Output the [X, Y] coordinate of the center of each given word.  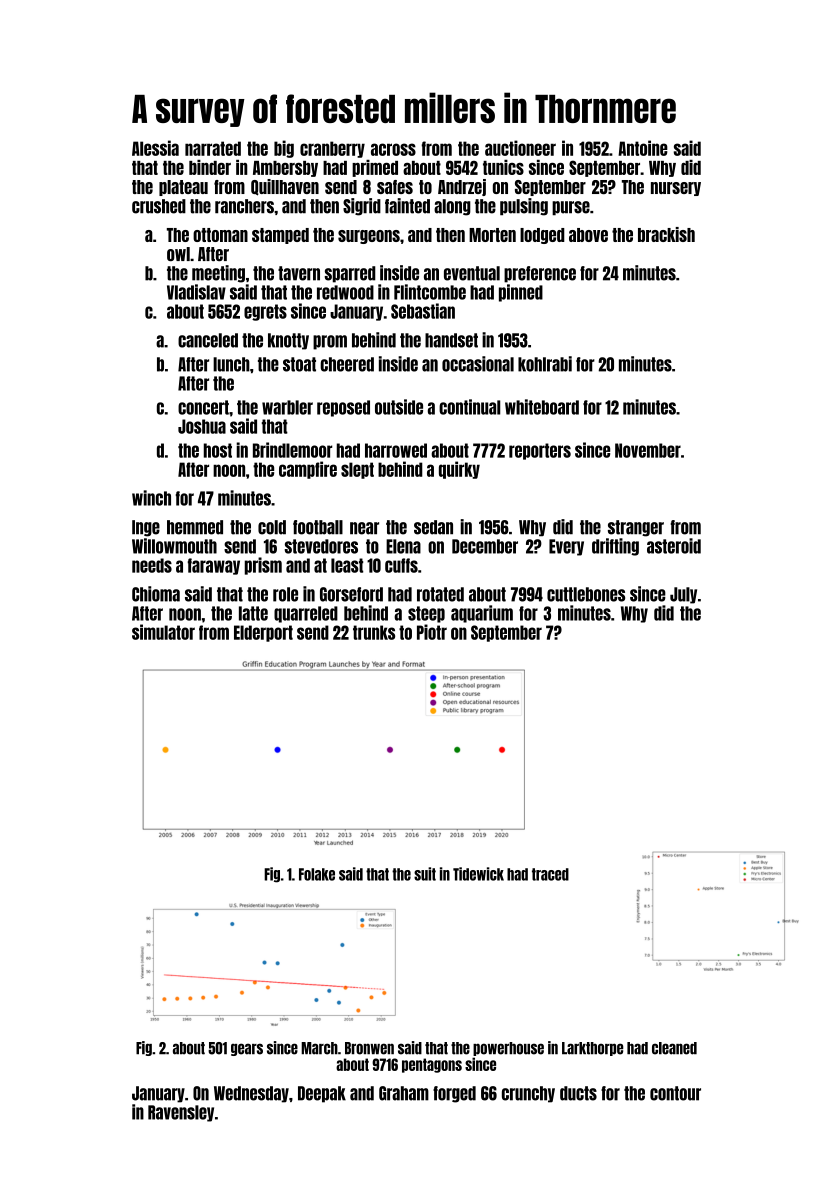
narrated [213, 148]
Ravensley [181, 1113]
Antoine [643, 148]
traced [550, 874]
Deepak [322, 1094]
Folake [317, 874]
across [393, 149]
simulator [163, 632]
